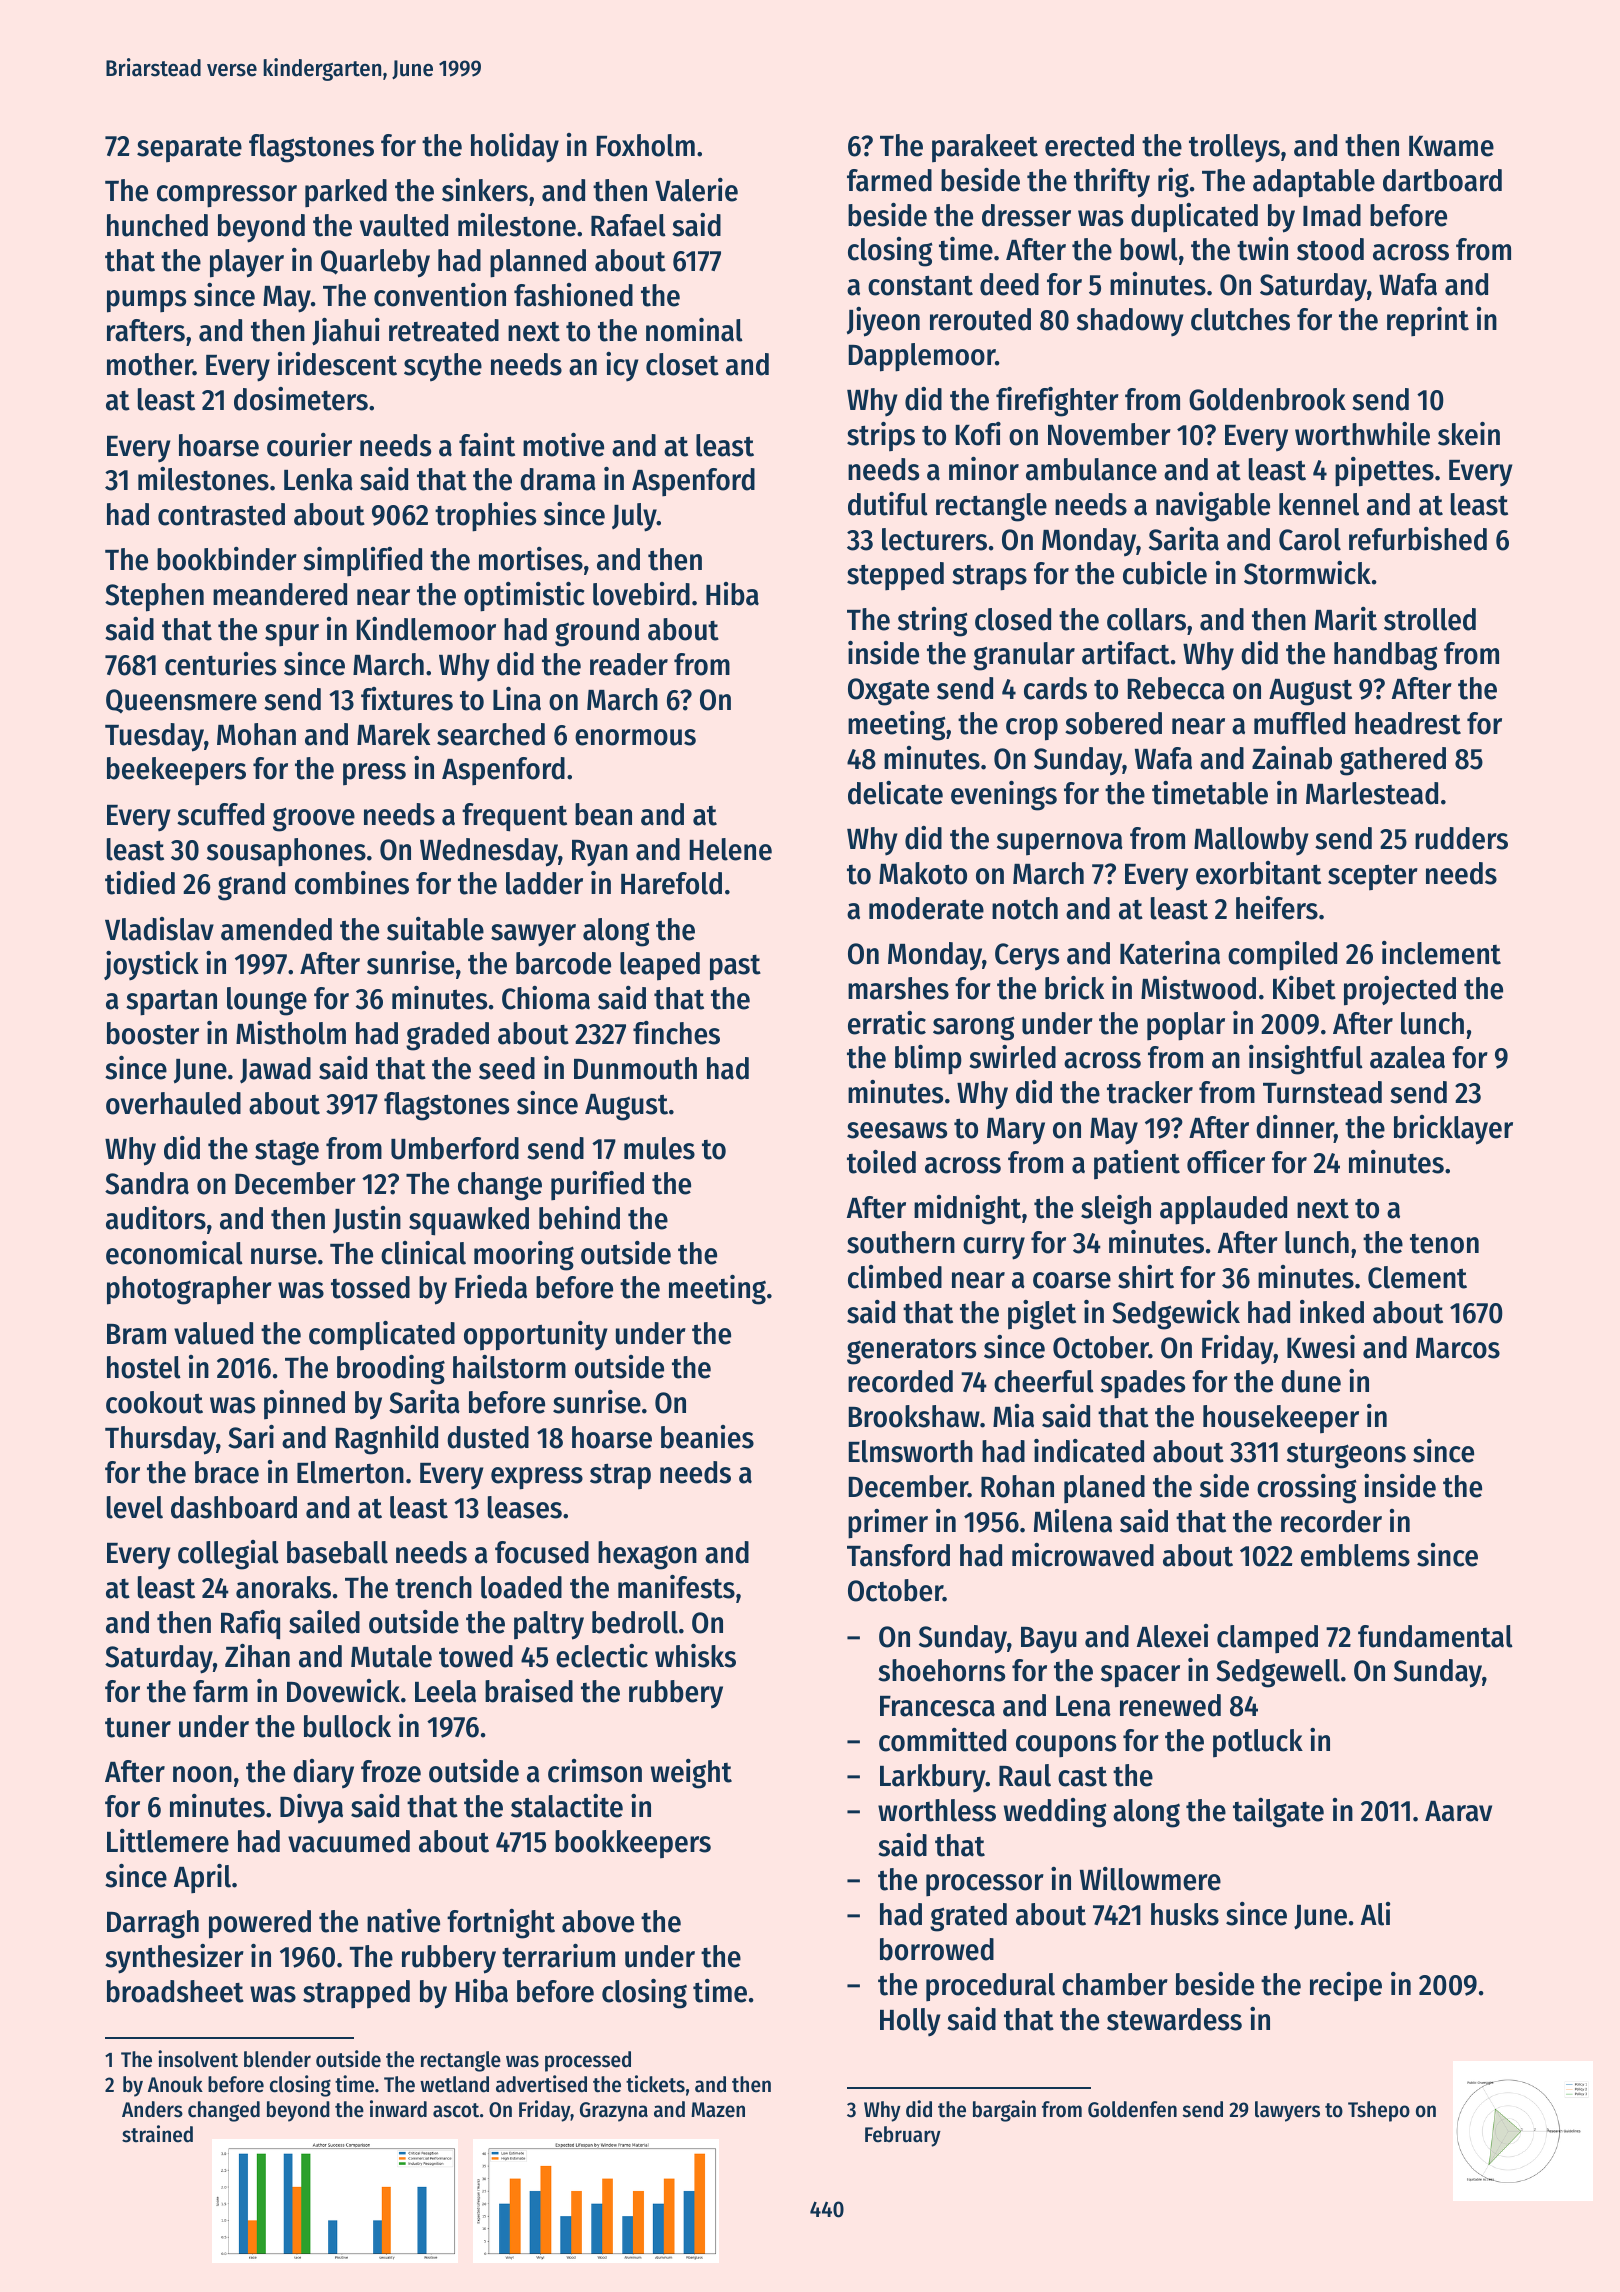 This image has width=1620, height=2292. What do you see at coordinates (260, 1924) in the image?
I see `powered` at bounding box center [260, 1924].
